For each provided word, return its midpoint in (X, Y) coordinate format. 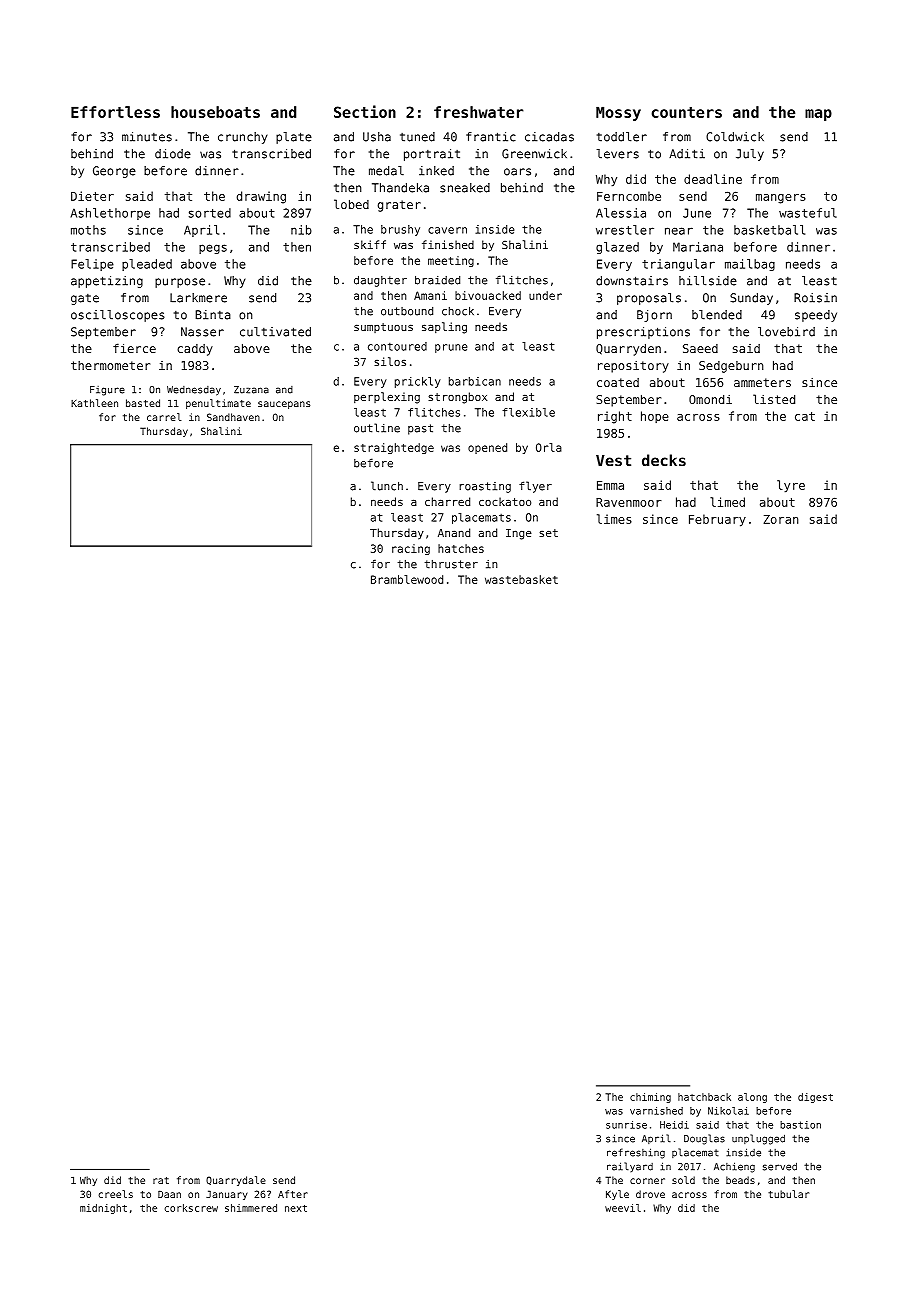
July (750, 155)
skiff (370, 244)
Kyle (617, 1195)
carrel (164, 417)
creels (115, 1194)
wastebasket (521, 579)
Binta (213, 315)
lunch (387, 486)
